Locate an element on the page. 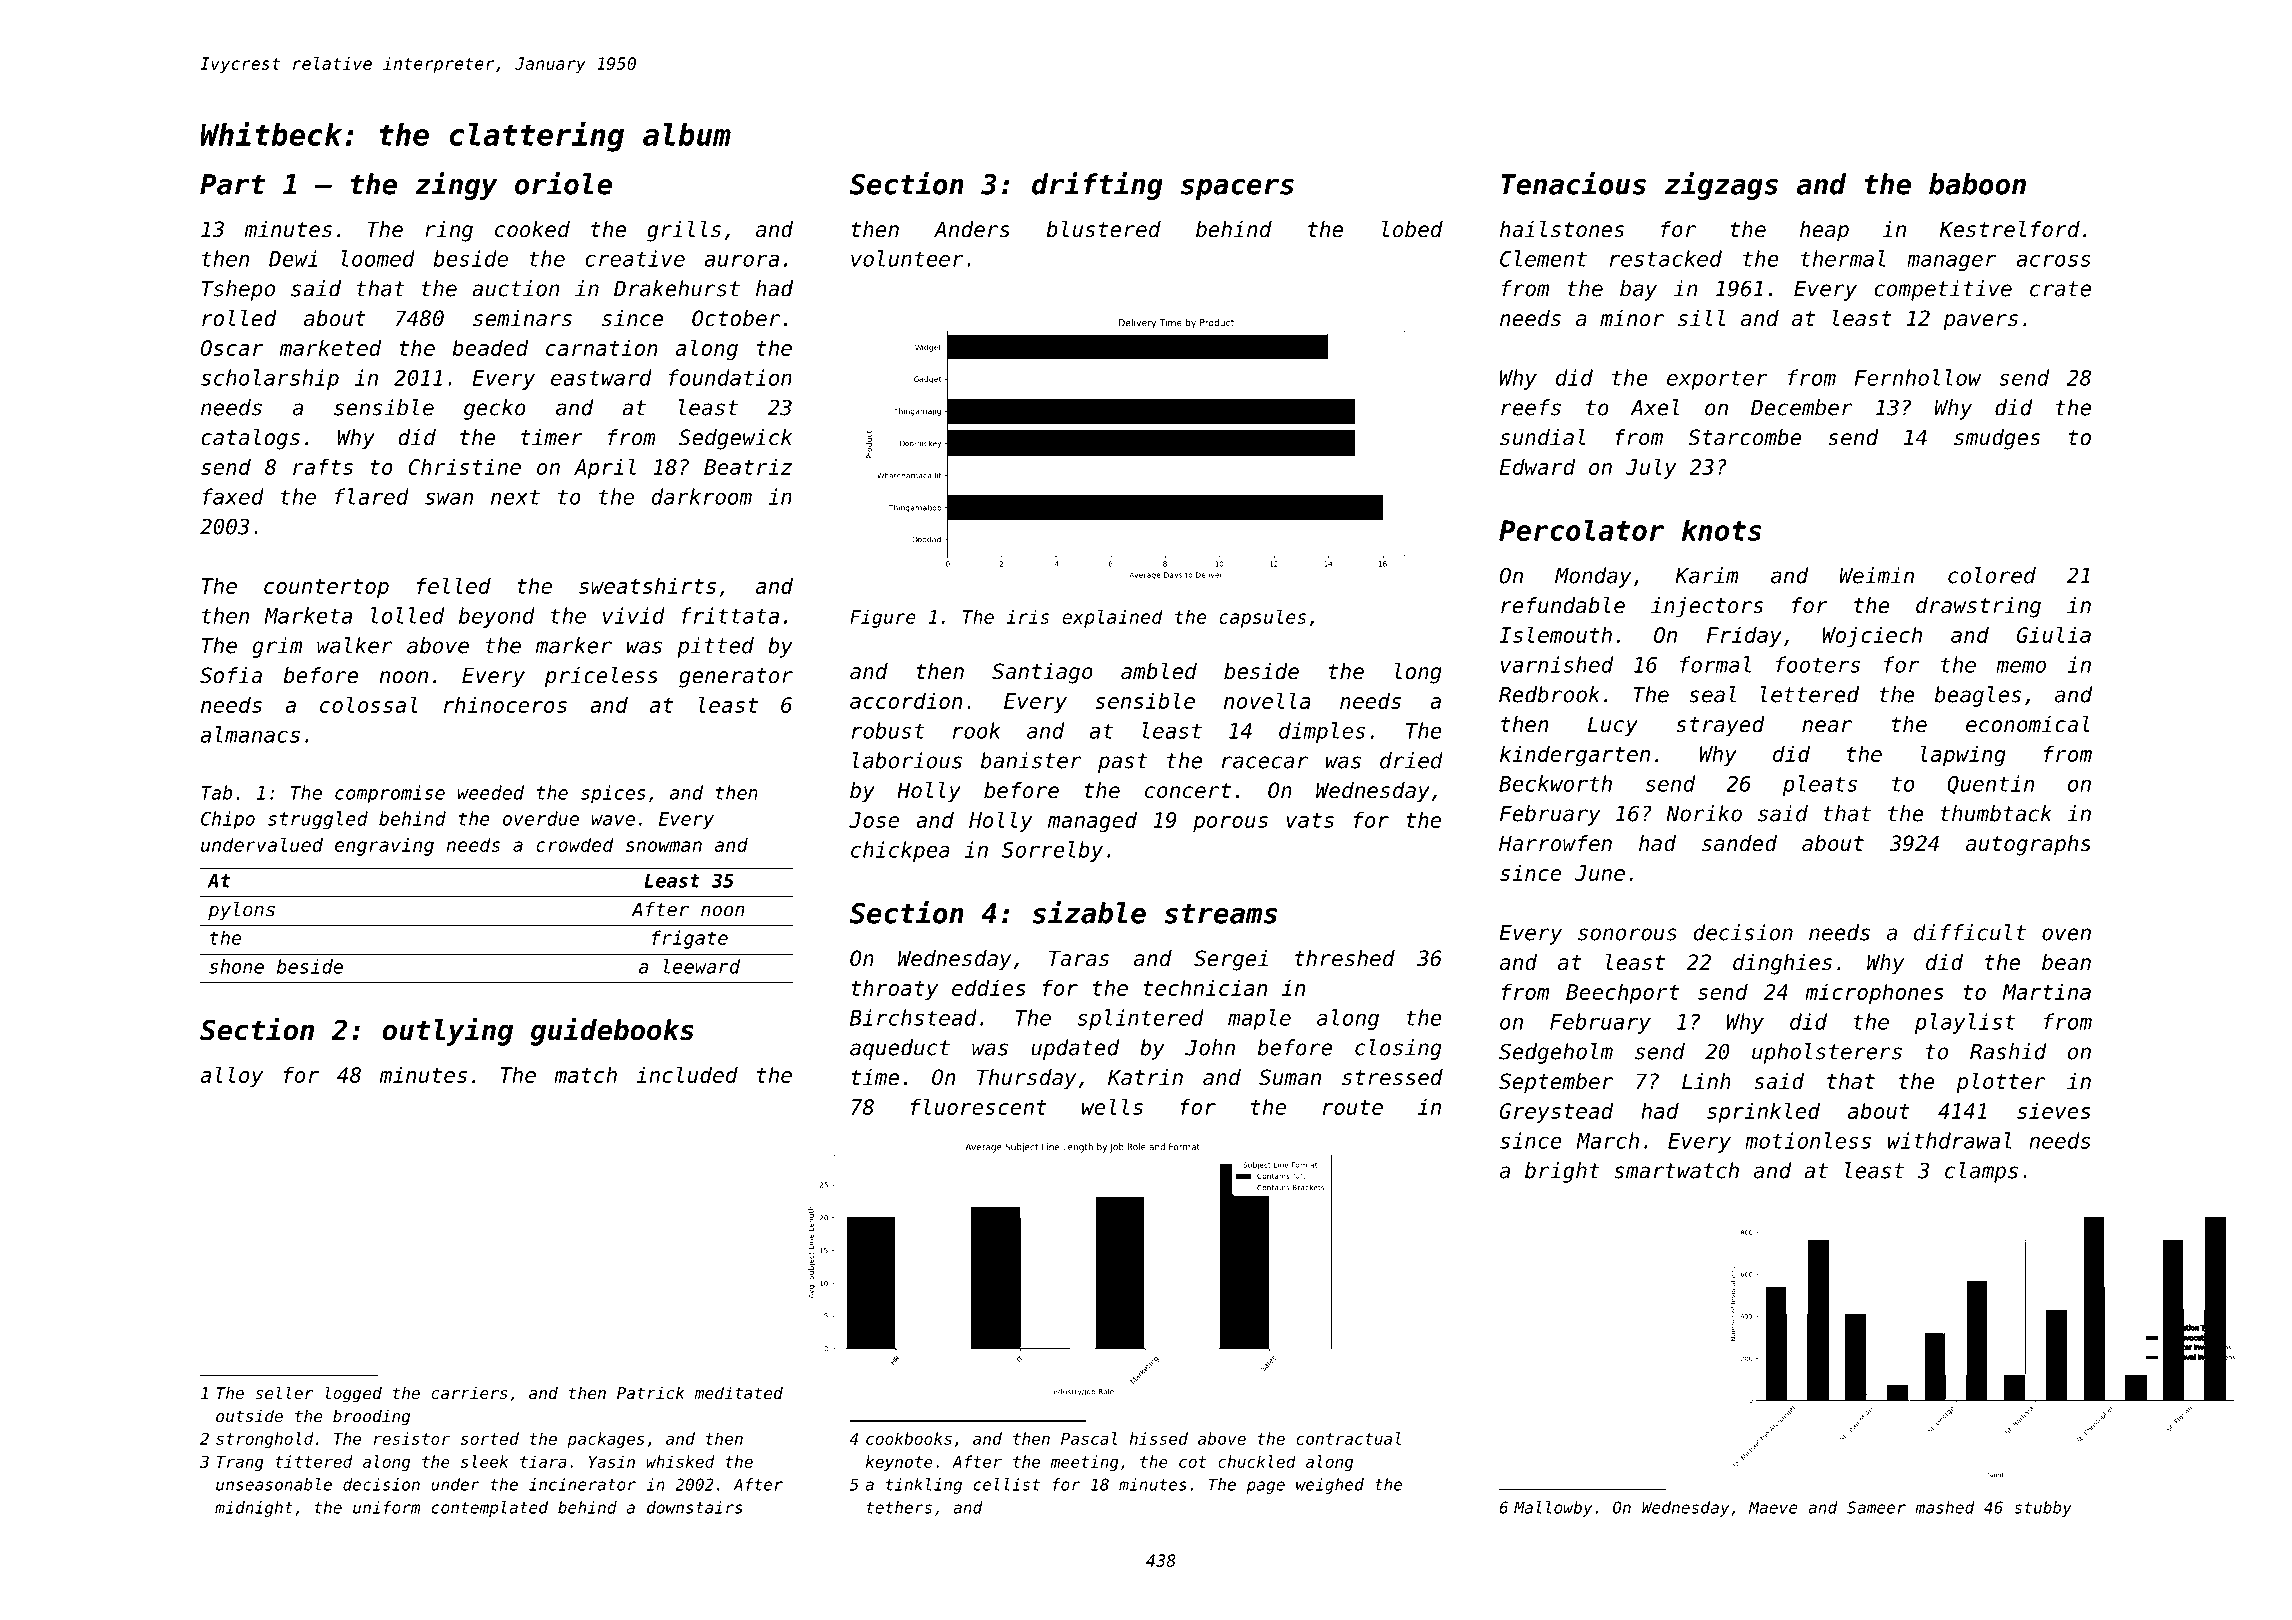  Maeve is located at coordinates (1773, 1507).
